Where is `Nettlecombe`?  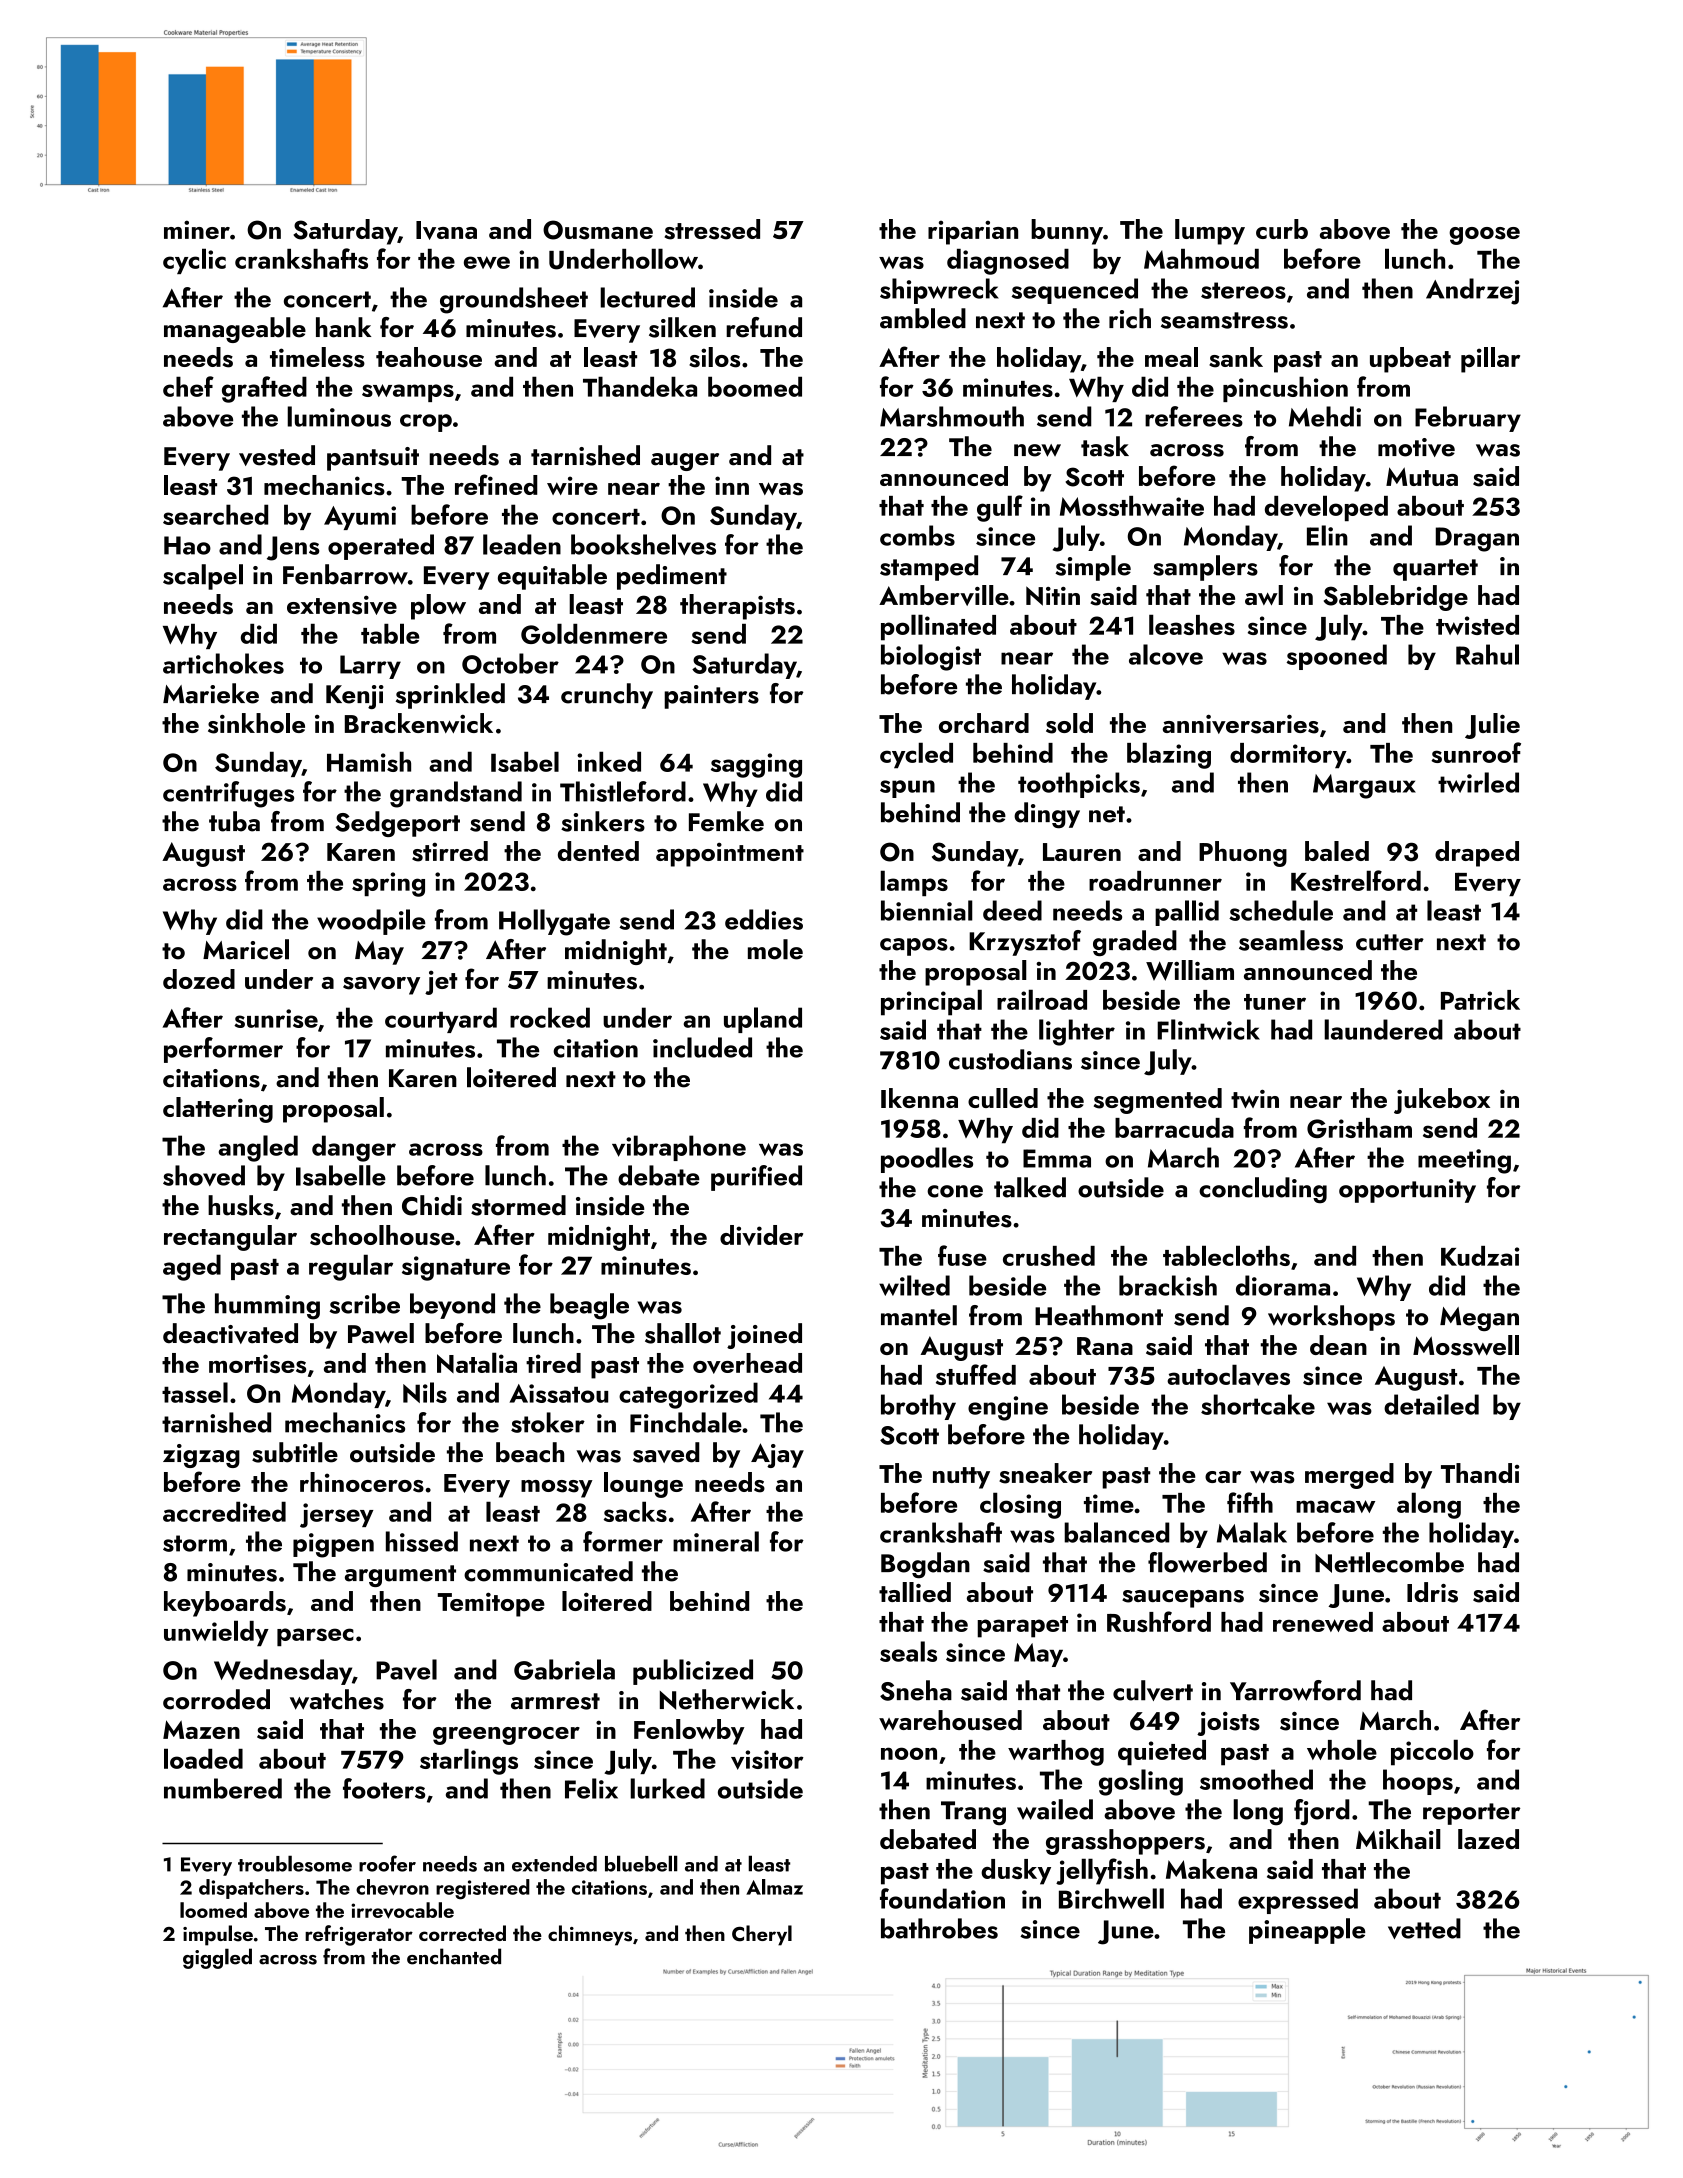 Nettlecombe is located at coordinates (1389, 1562).
